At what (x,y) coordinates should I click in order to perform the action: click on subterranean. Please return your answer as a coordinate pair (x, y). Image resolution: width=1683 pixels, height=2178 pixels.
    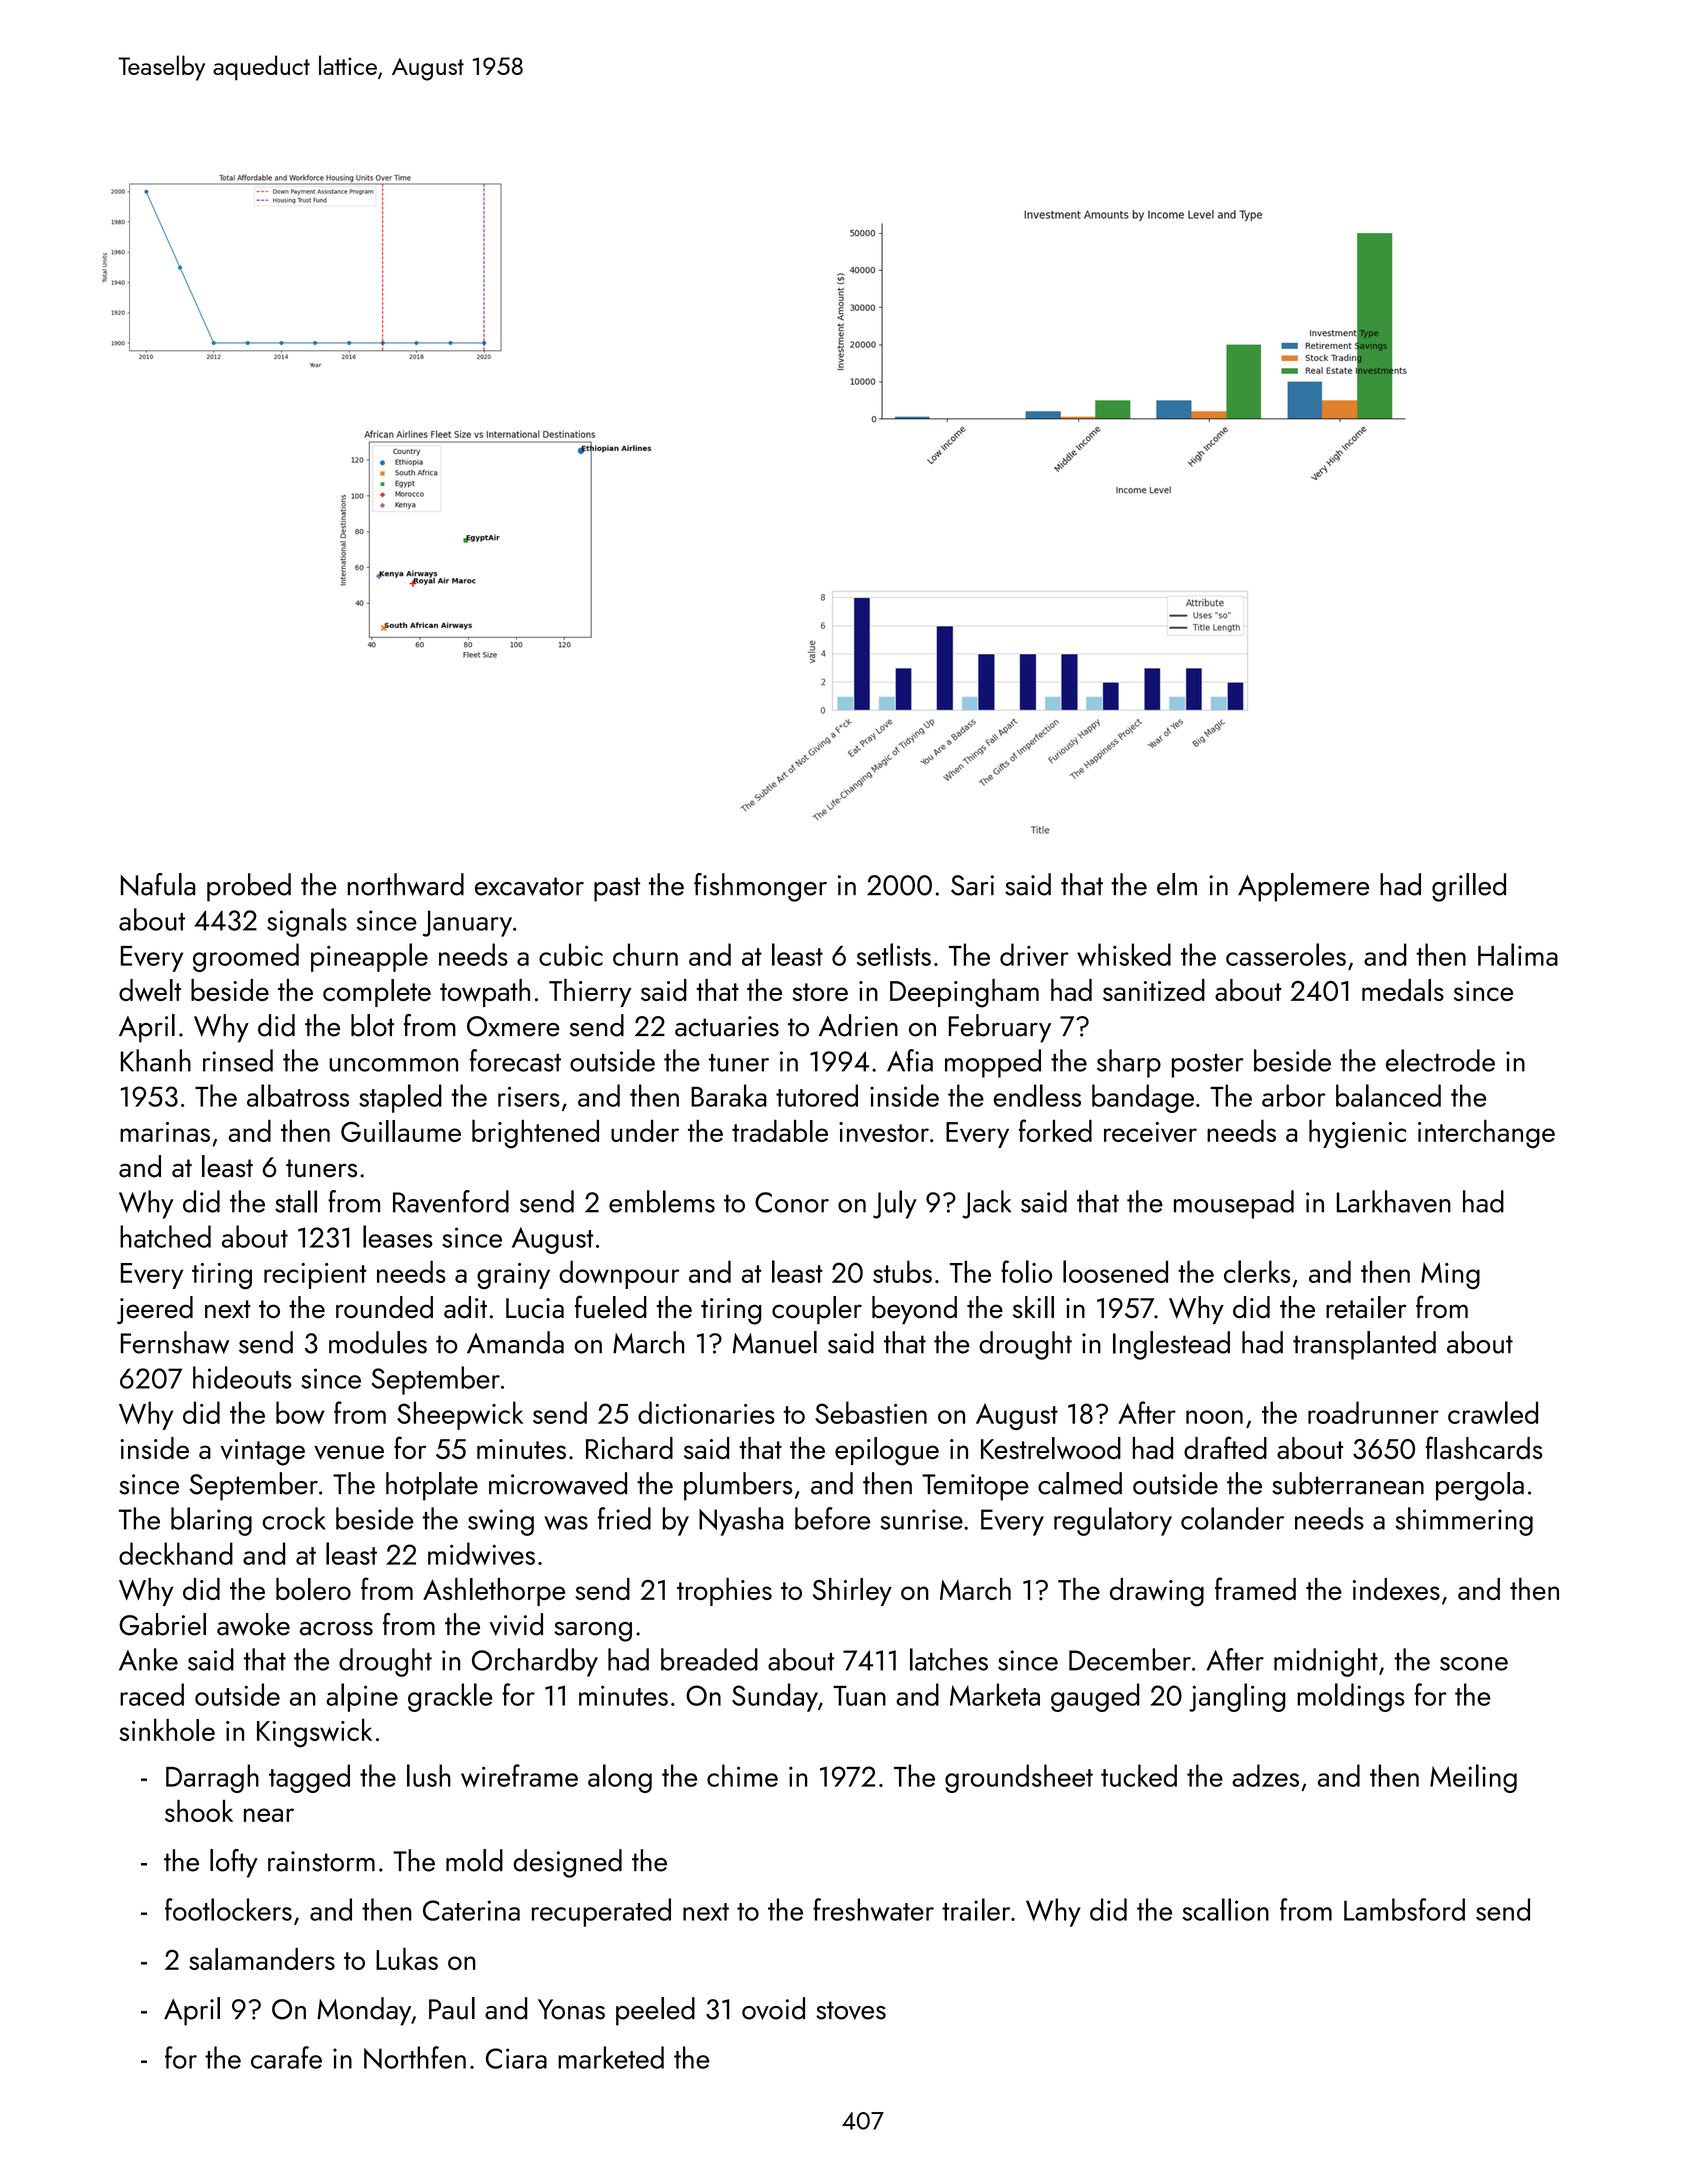
    Looking at the image, I should click on (1348, 1483).
